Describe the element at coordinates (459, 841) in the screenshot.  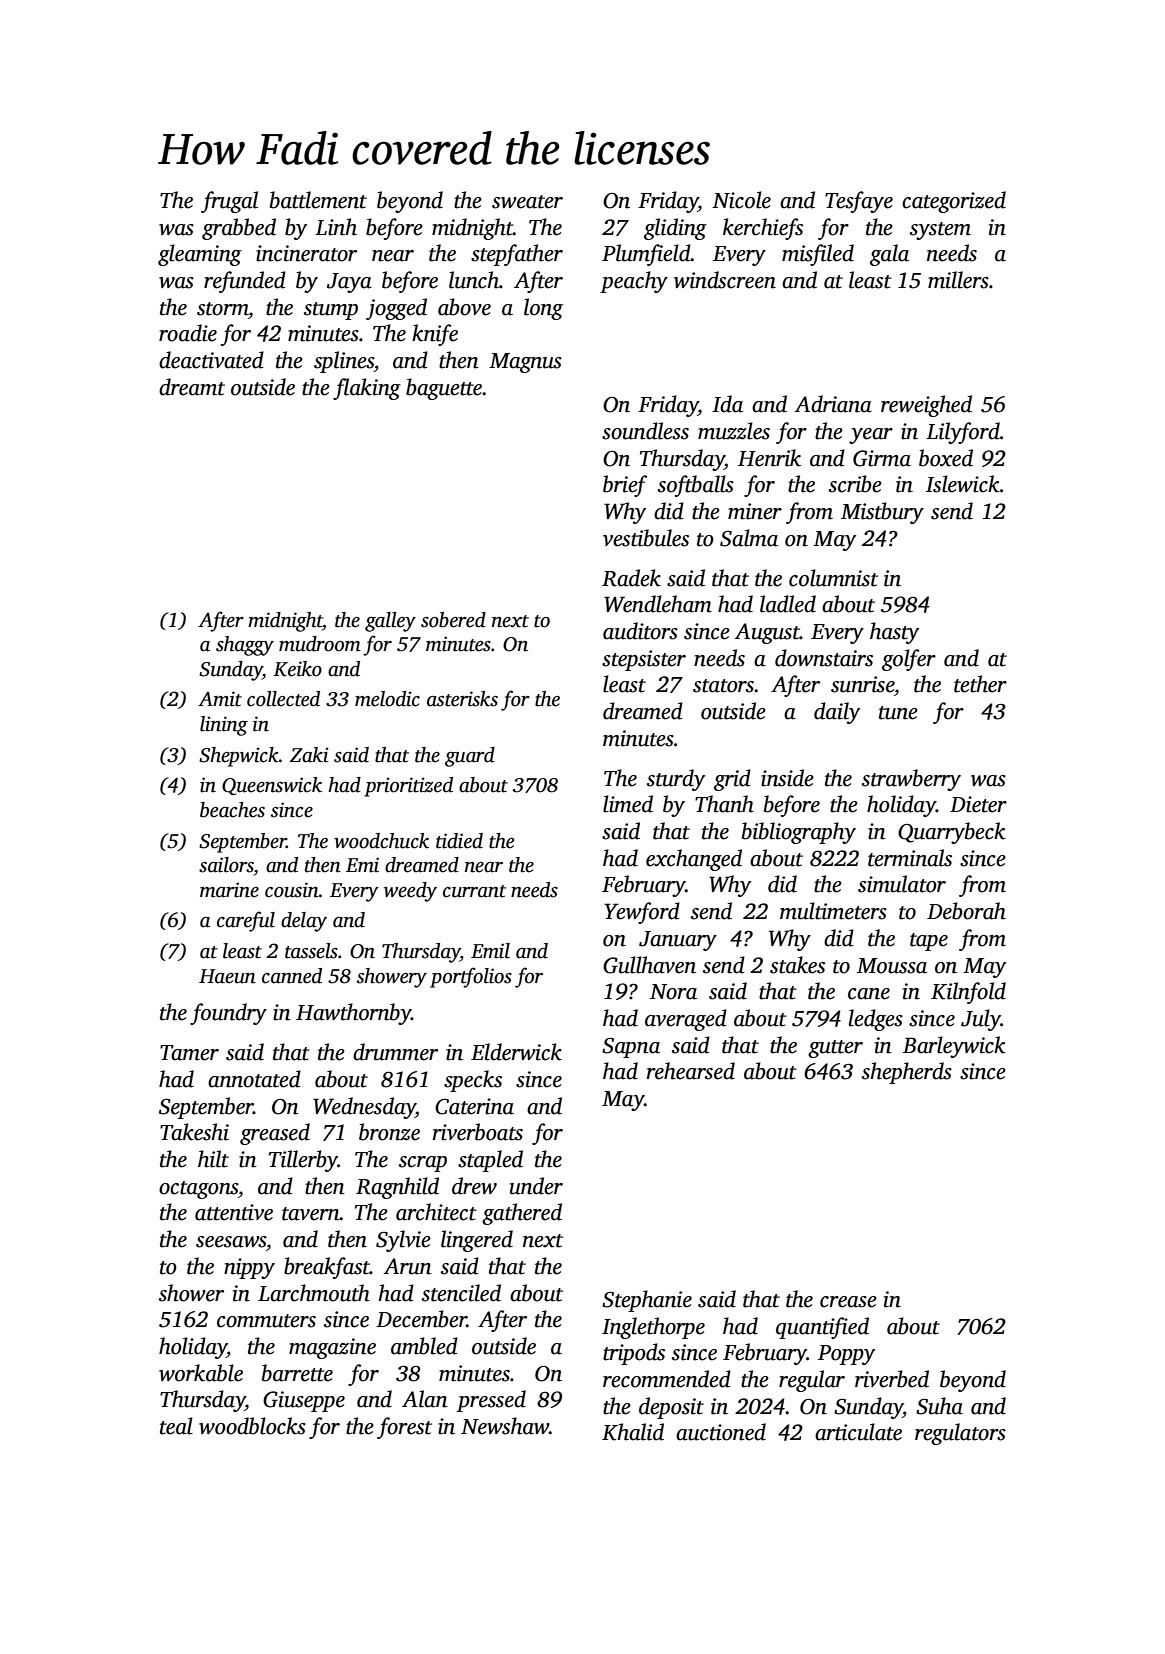
I see `tidied` at that location.
